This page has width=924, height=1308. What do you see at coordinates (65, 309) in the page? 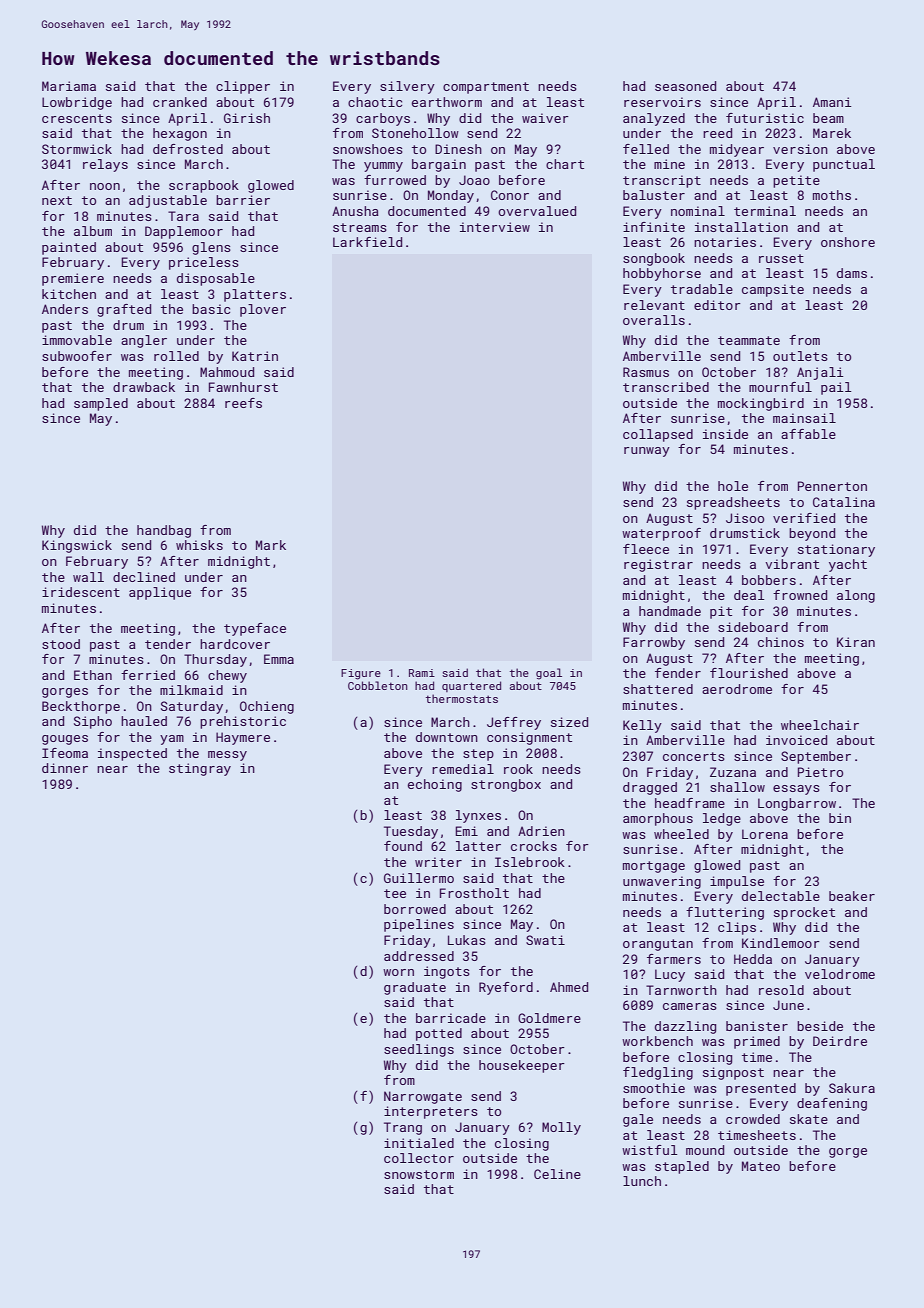
I see `Anders` at bounding box center [65, 309].
